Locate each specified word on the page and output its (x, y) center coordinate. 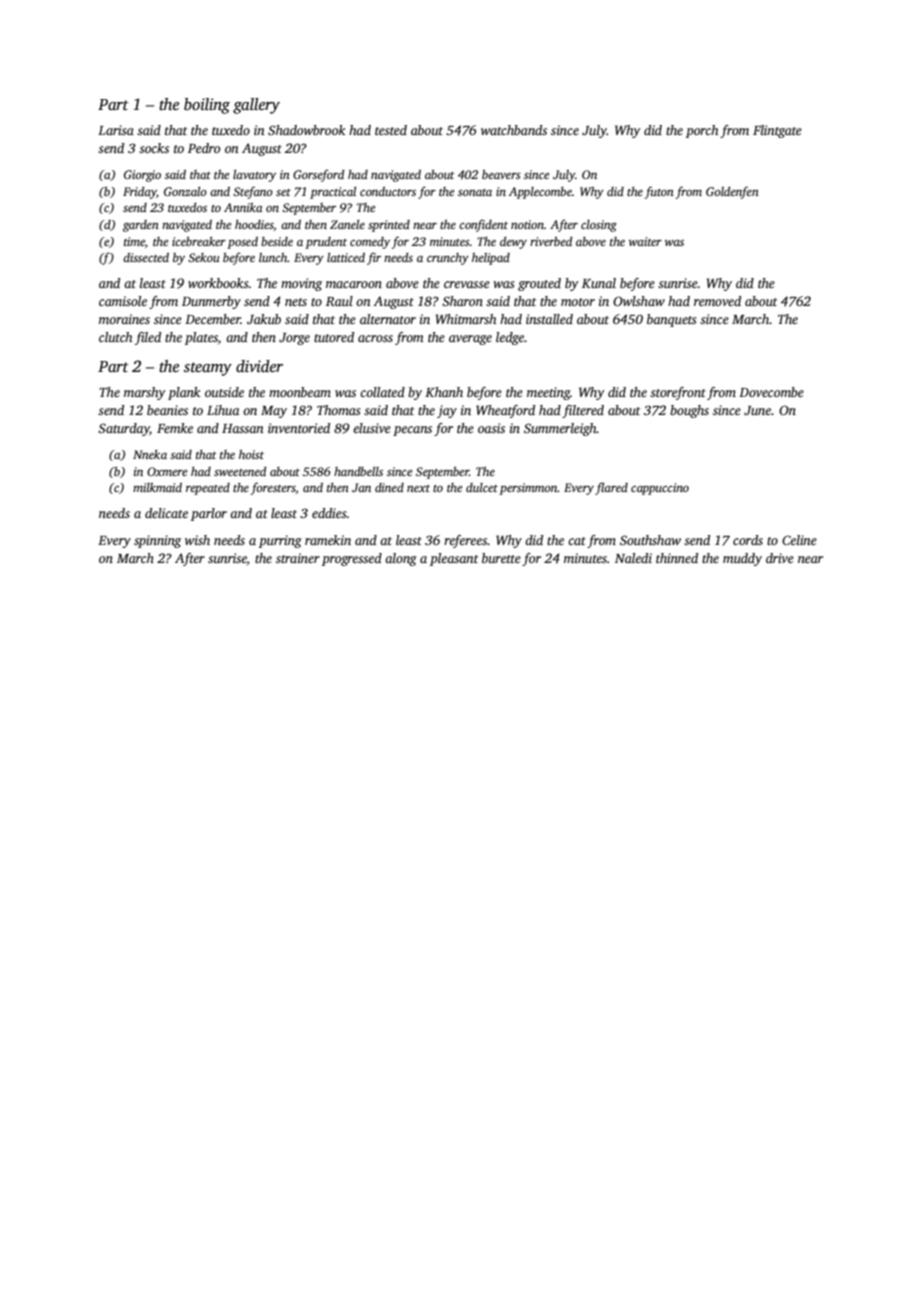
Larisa (116, 130)
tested (391, 130)
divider (259, 366)
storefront (678, 393)
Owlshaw (639, 301)
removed (717, 301)
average (470, 340)
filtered (583, 411)
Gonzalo (185, 191)
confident (483, 225)
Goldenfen (732, 192)
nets (296, 302)
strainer (298, 558)
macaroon (354, 284)
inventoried (299, 428)
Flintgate (777, 131)
